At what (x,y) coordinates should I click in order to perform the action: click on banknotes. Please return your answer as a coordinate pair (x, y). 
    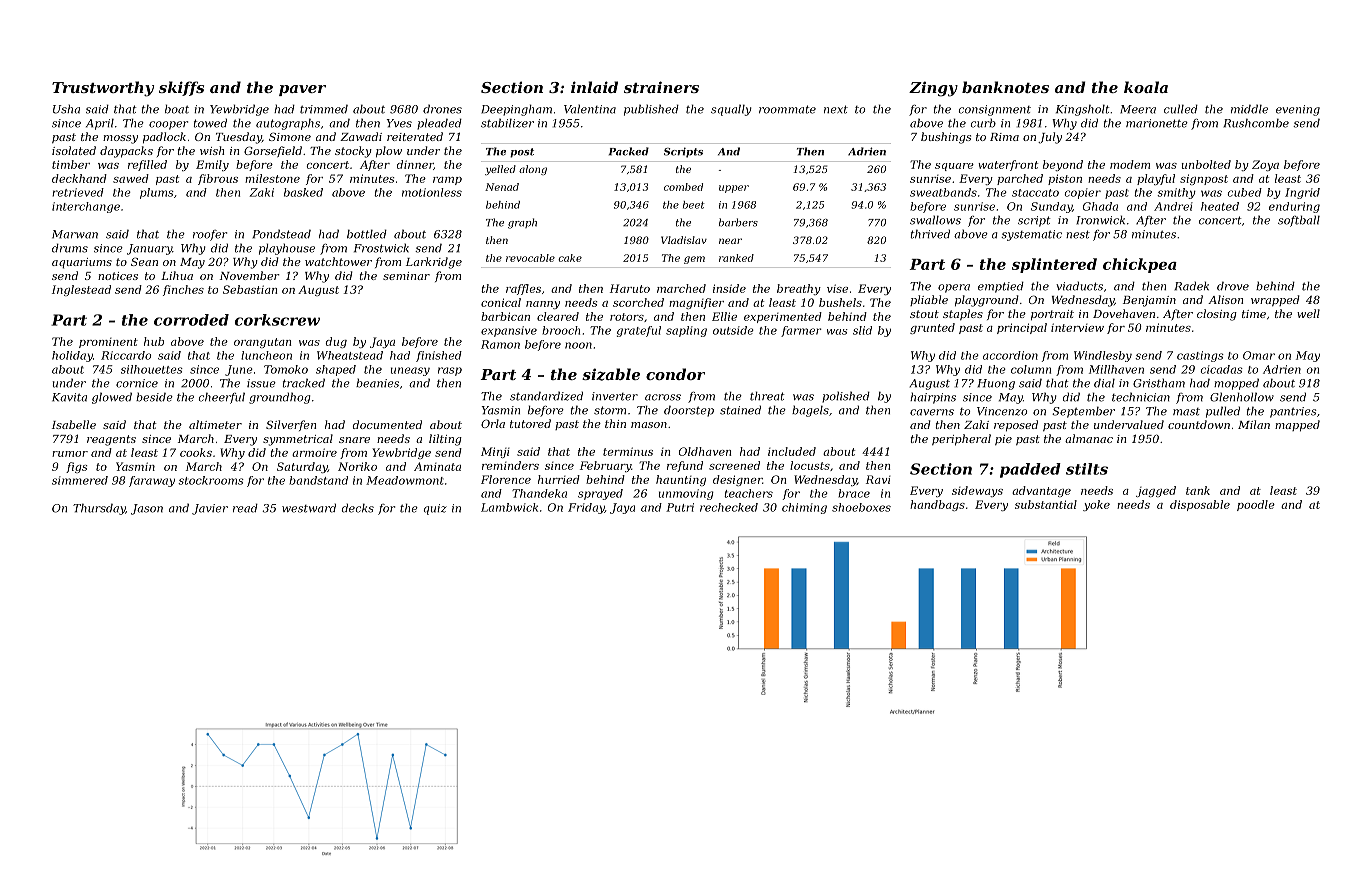
    Looking at the image, I should click on (1005, 87).
